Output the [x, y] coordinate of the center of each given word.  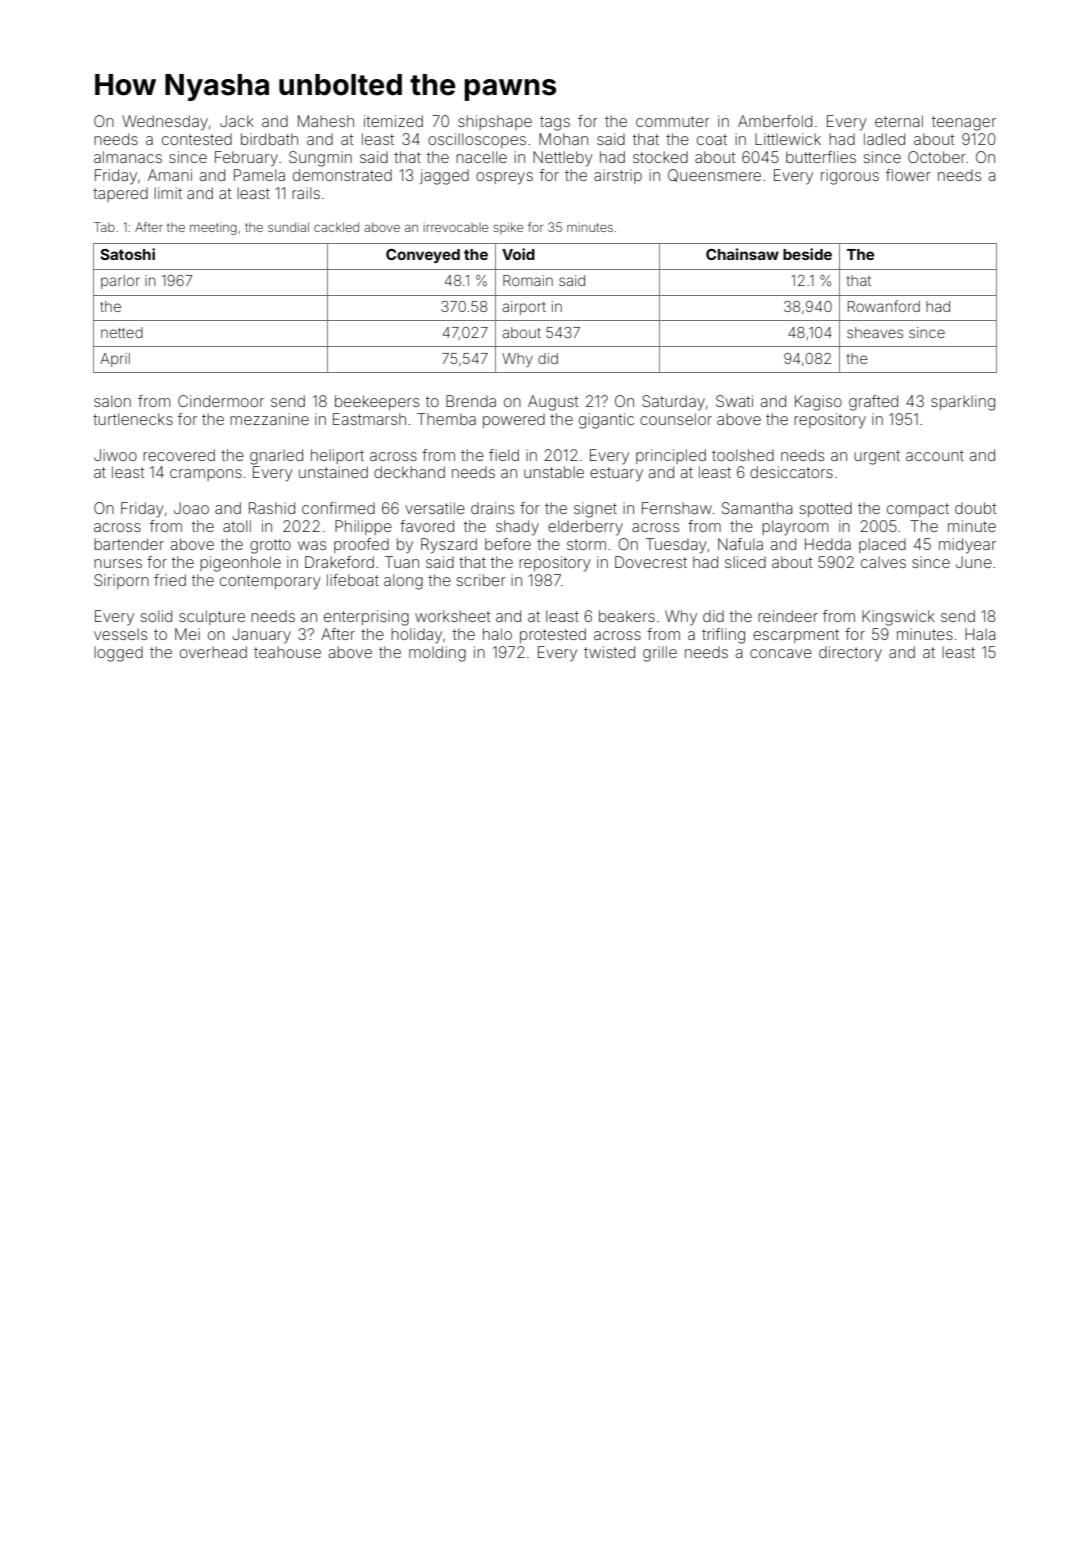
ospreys [504, 178]
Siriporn [121, 581]
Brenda [471, 401]
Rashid [272, 508]
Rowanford [884, 306]
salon [112, 401]
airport [524, 308]
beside [807, 254]
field [504, 455]
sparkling [963, 403]
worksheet [452, 616]
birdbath [269, 139]
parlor [120, 282]
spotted [826, 509]
